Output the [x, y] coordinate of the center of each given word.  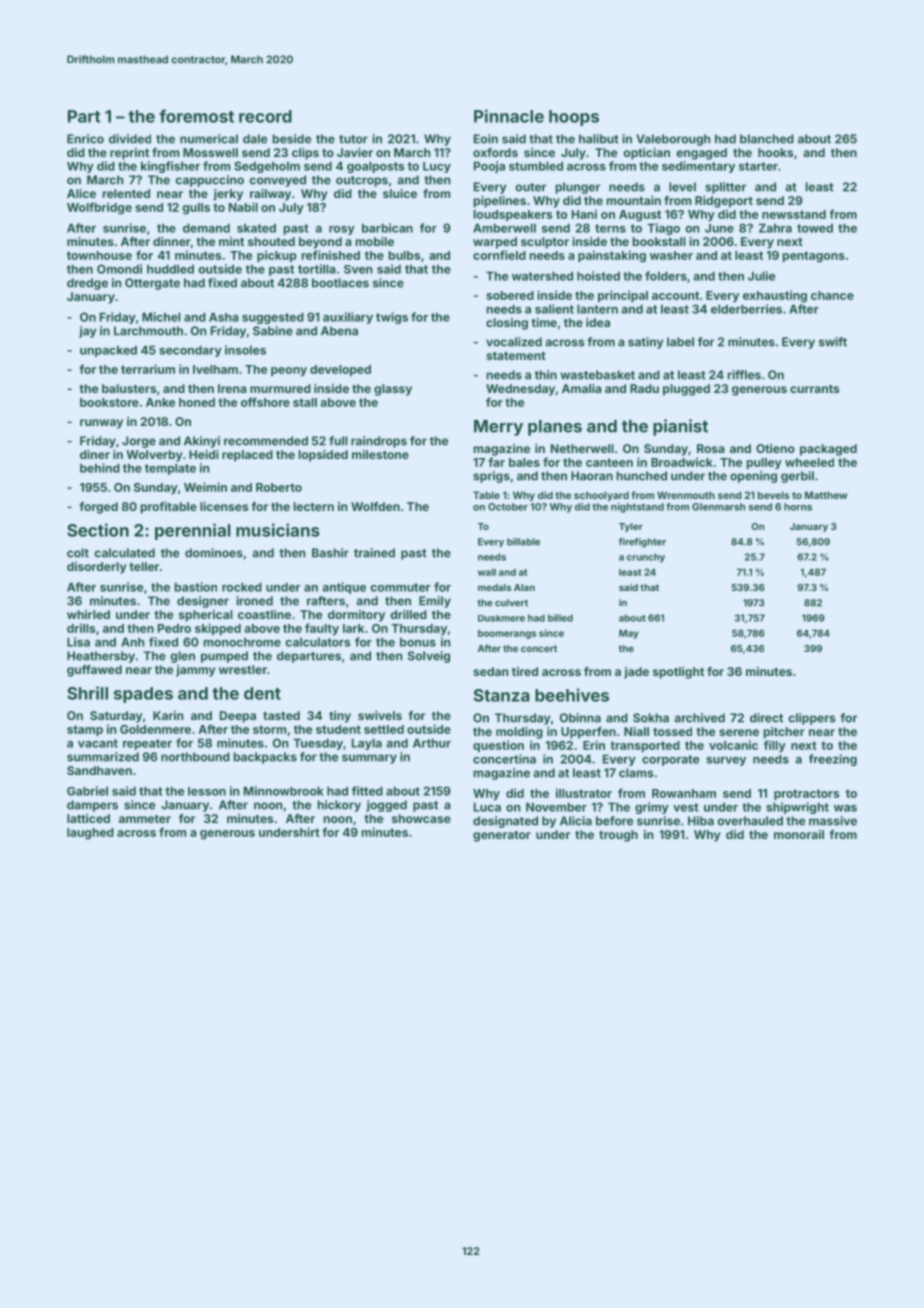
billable [523, 542]
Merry [498, 428]
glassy [393, 390]
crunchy [646, 558]
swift [833, 342]
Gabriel [87, 791]
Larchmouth [148, 331]
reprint [129, 154]
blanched [767, 139]
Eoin [486, 139]
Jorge [139, 442]
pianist [680, 427]
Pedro [174, 628]
